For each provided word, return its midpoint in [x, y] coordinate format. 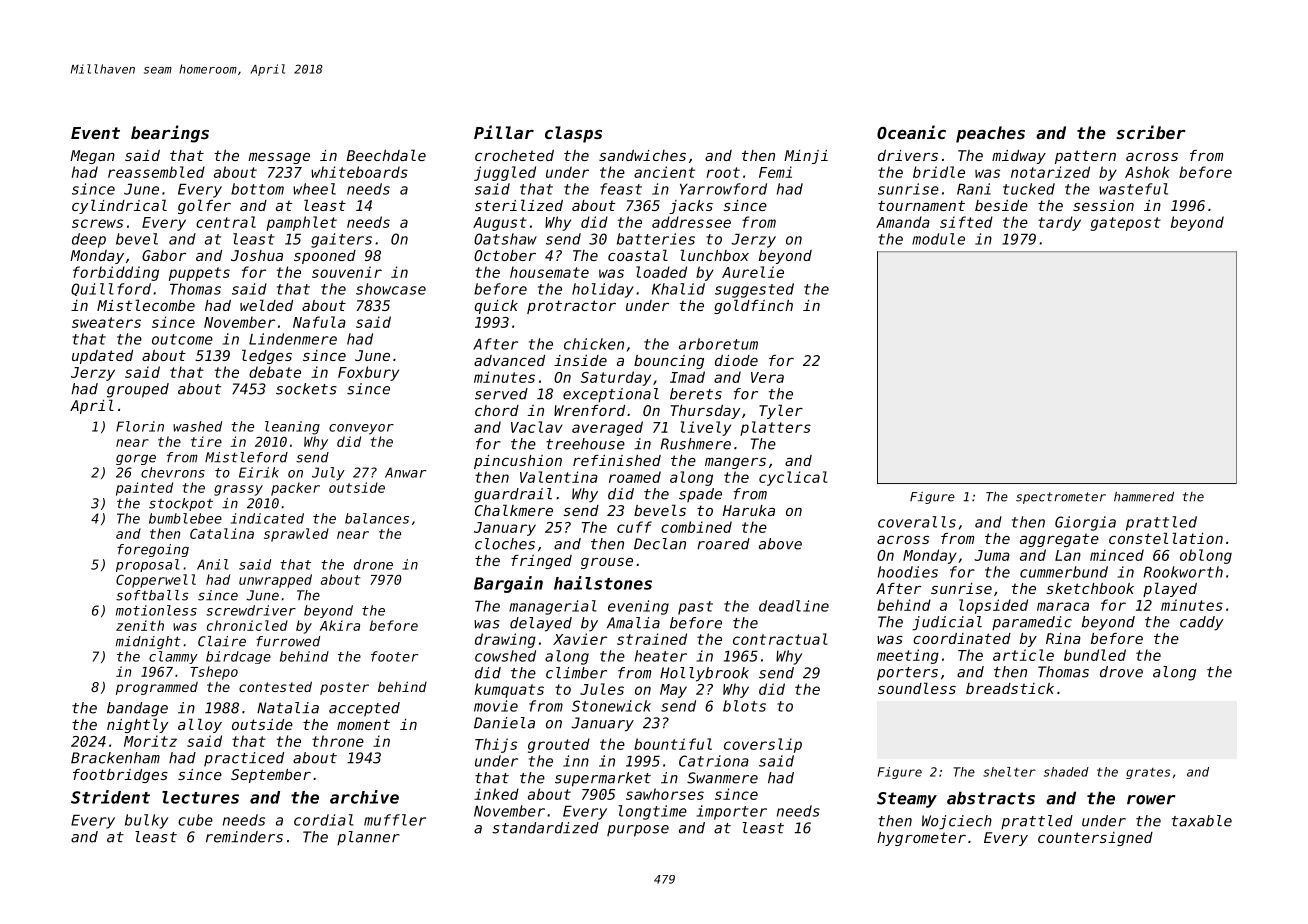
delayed [541, 624]
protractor [571, 307]
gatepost [1126, 224]
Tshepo [214, 673]
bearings [170, 134]
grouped [138, 390]
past [695, 608]
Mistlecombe [146, 305]
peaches [990, 134]
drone [373, 564]
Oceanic [911, 132]
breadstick [1010, 688]
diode [736, 360]
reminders [244, 837]
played [1170, 589]
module [938, 239]
